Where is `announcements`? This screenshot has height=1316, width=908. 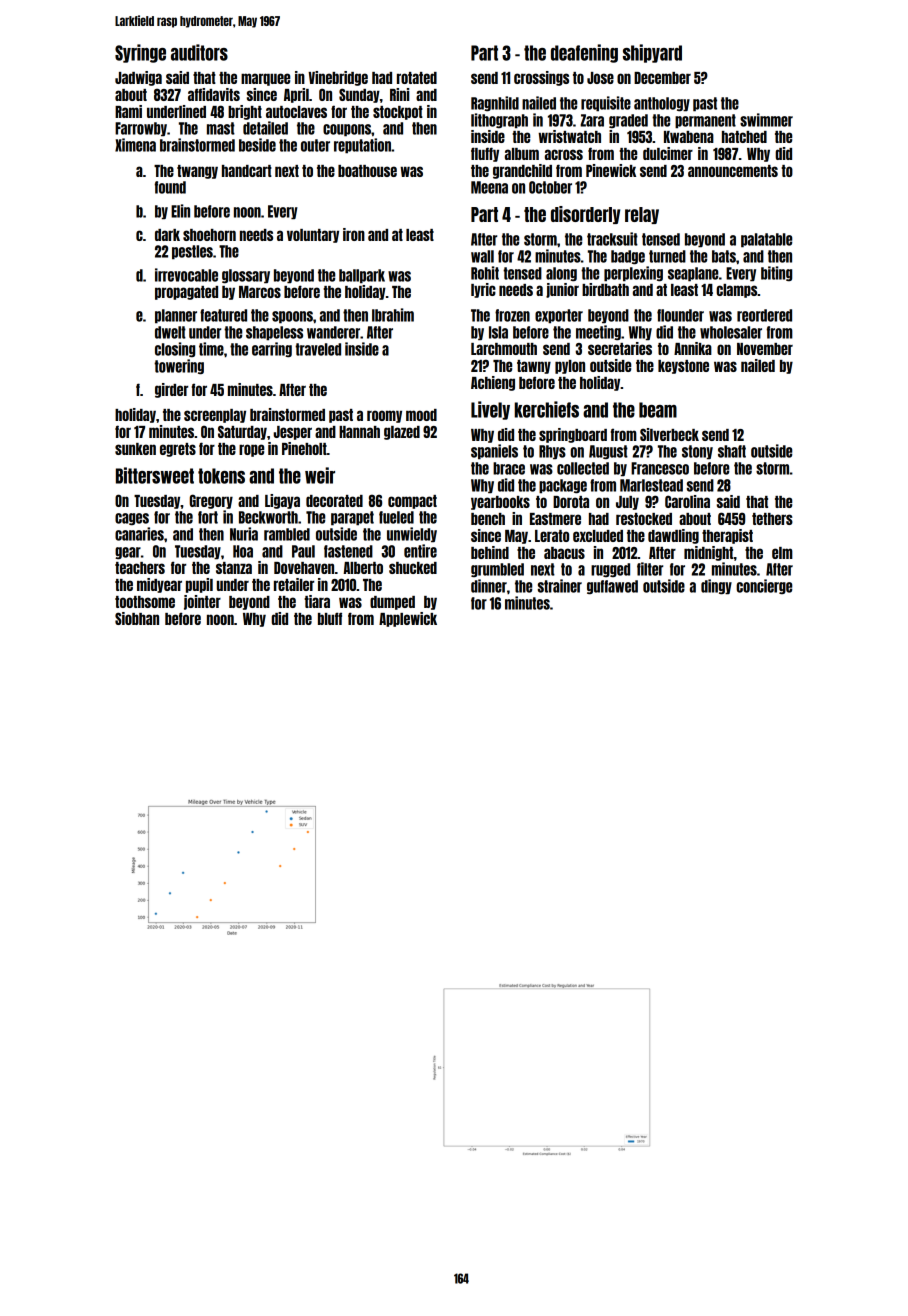
announcements is located at coordinates (733, 171).
